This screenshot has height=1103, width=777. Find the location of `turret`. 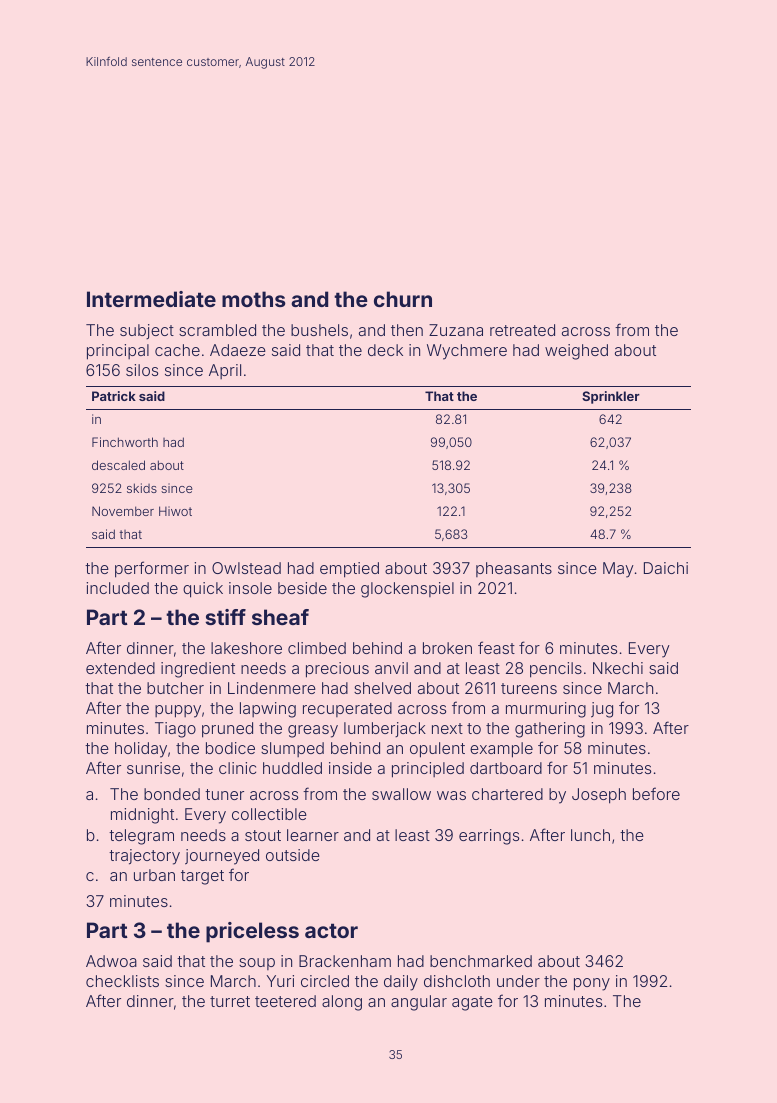

turret is located at coordinates (230, 1001).
